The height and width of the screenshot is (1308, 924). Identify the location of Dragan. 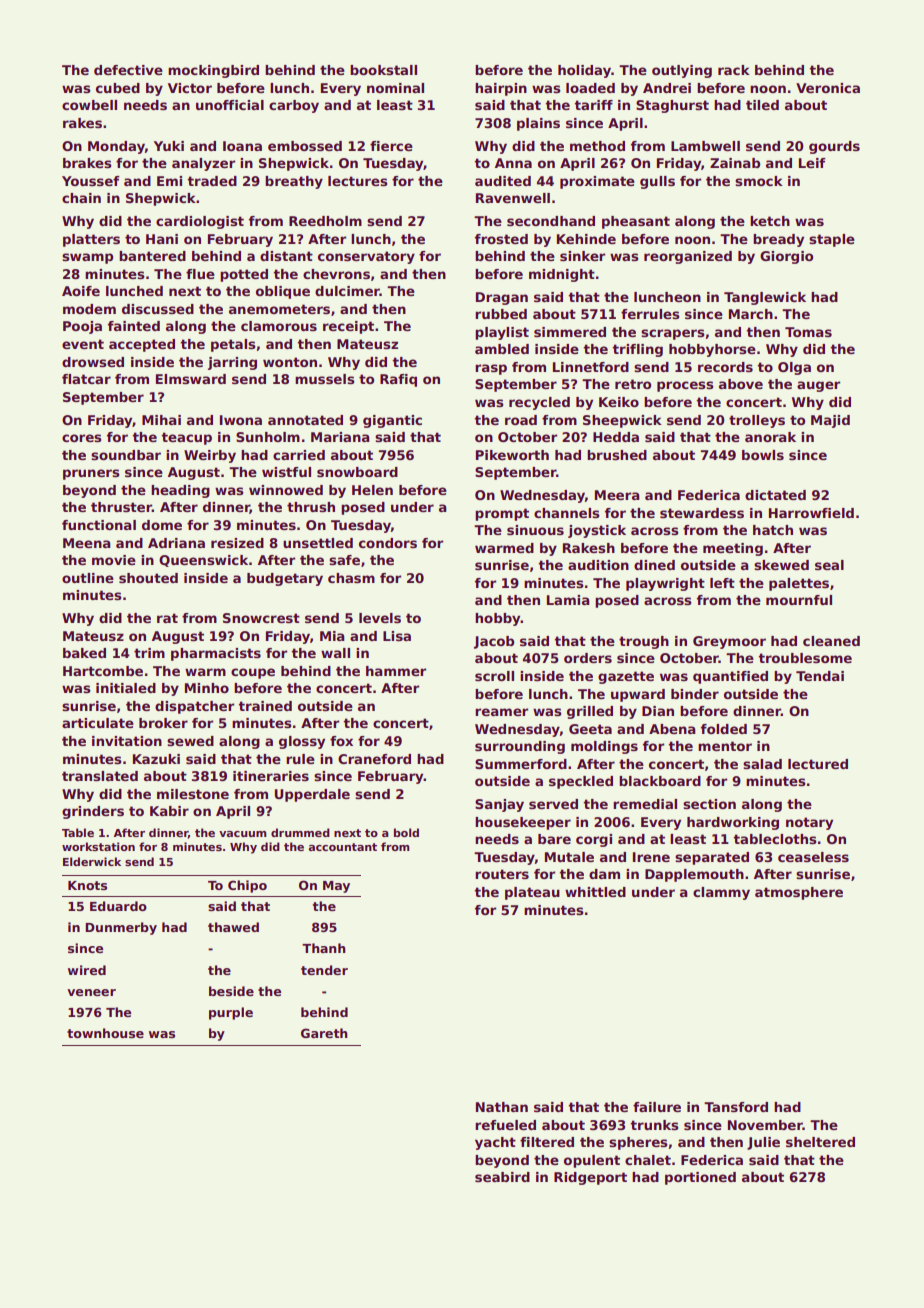
(502, 298).
